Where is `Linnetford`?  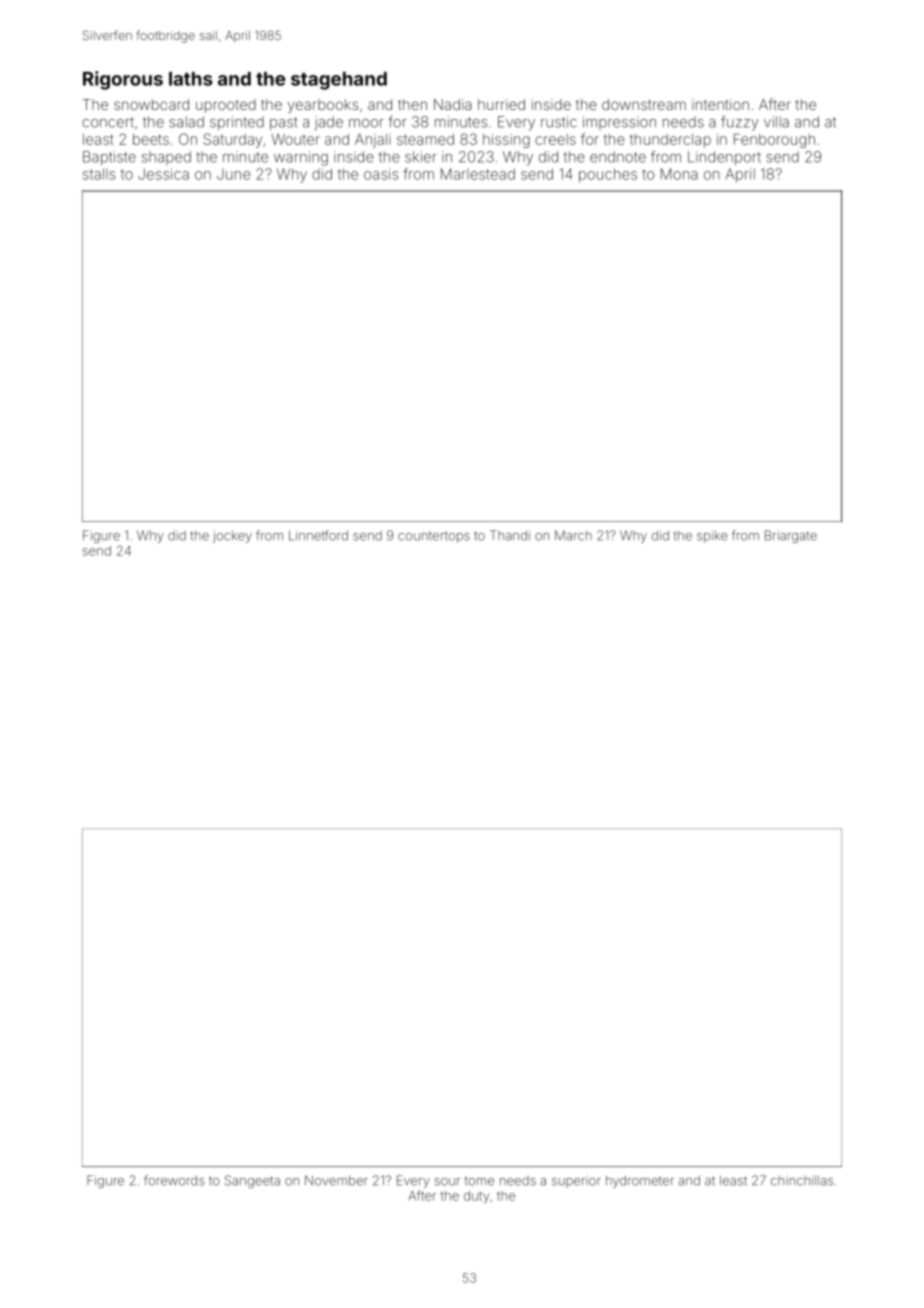
Linnetford is located at coordinates (318, 535).
